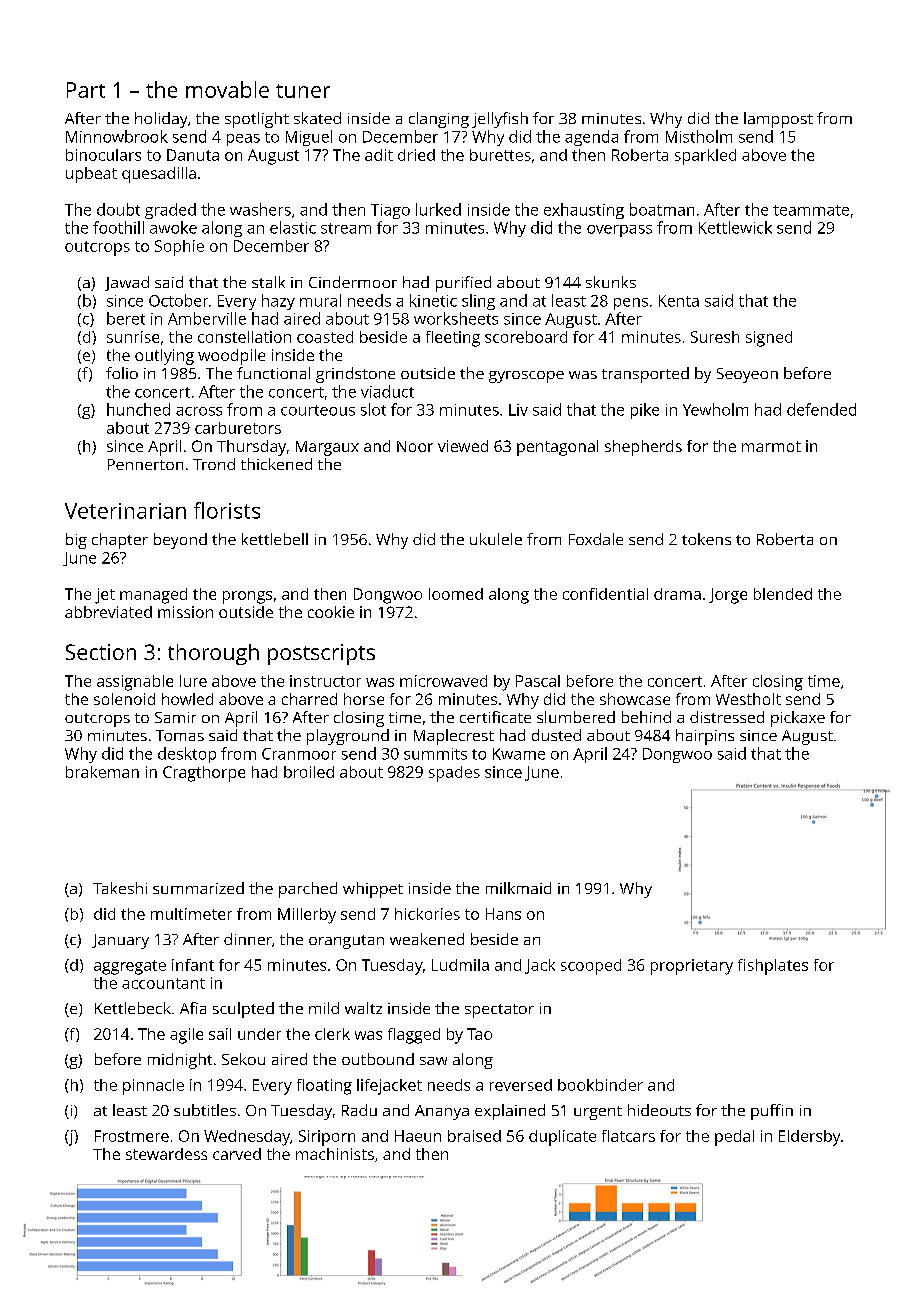 This image has width=924, height=1311. I want to click on tuner, so click(303, 91).
